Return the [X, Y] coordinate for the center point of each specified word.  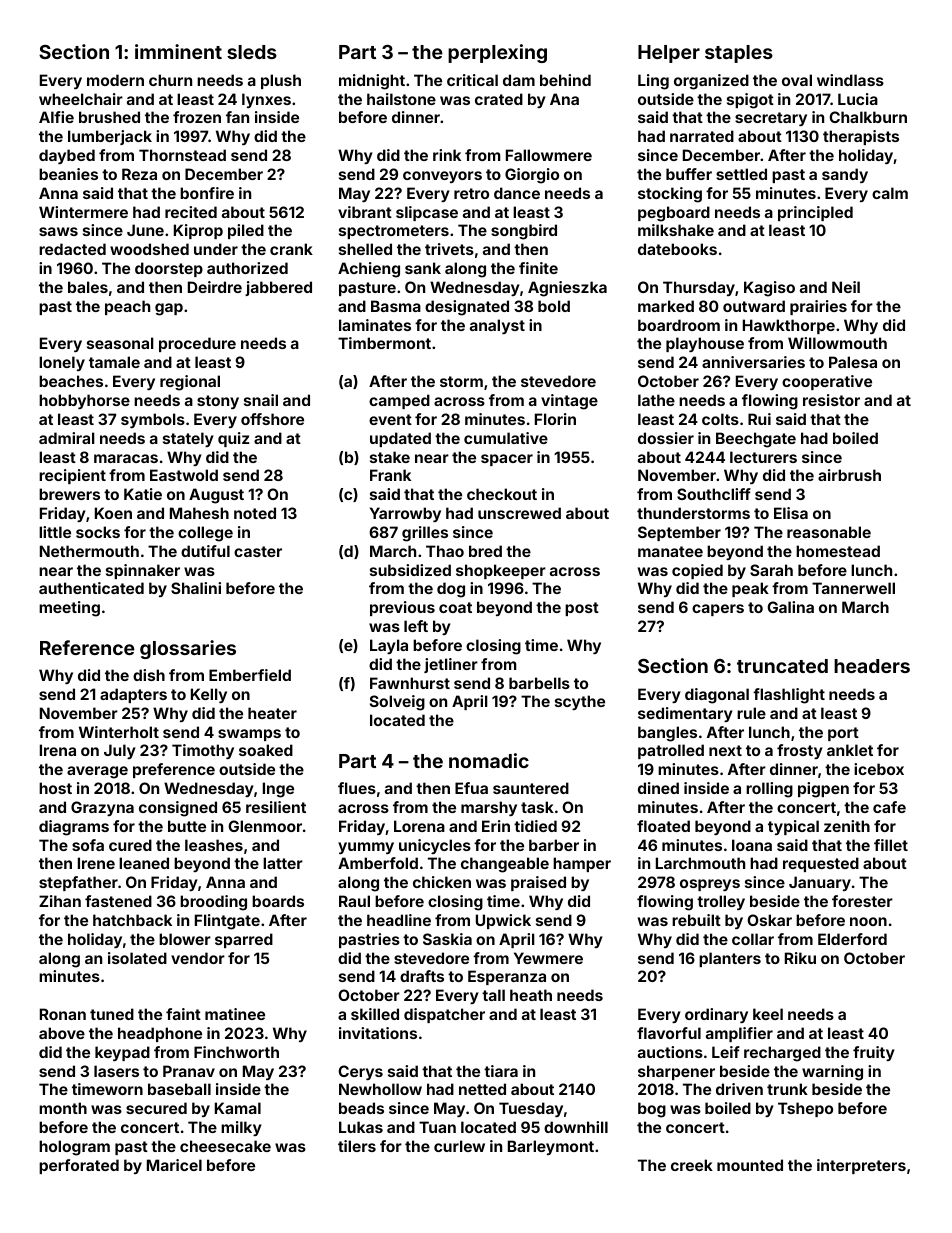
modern [115, 80]
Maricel [174, 1165]
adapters [133, 695]
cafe [889, 807]
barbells [539, 683]
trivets [449, 249]
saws [58, 231]
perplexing [497, 53]
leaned [144, 863]
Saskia [447, 939]
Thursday [699, 288]
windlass [850, 80]
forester [862, 901]
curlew [459, 1146]
